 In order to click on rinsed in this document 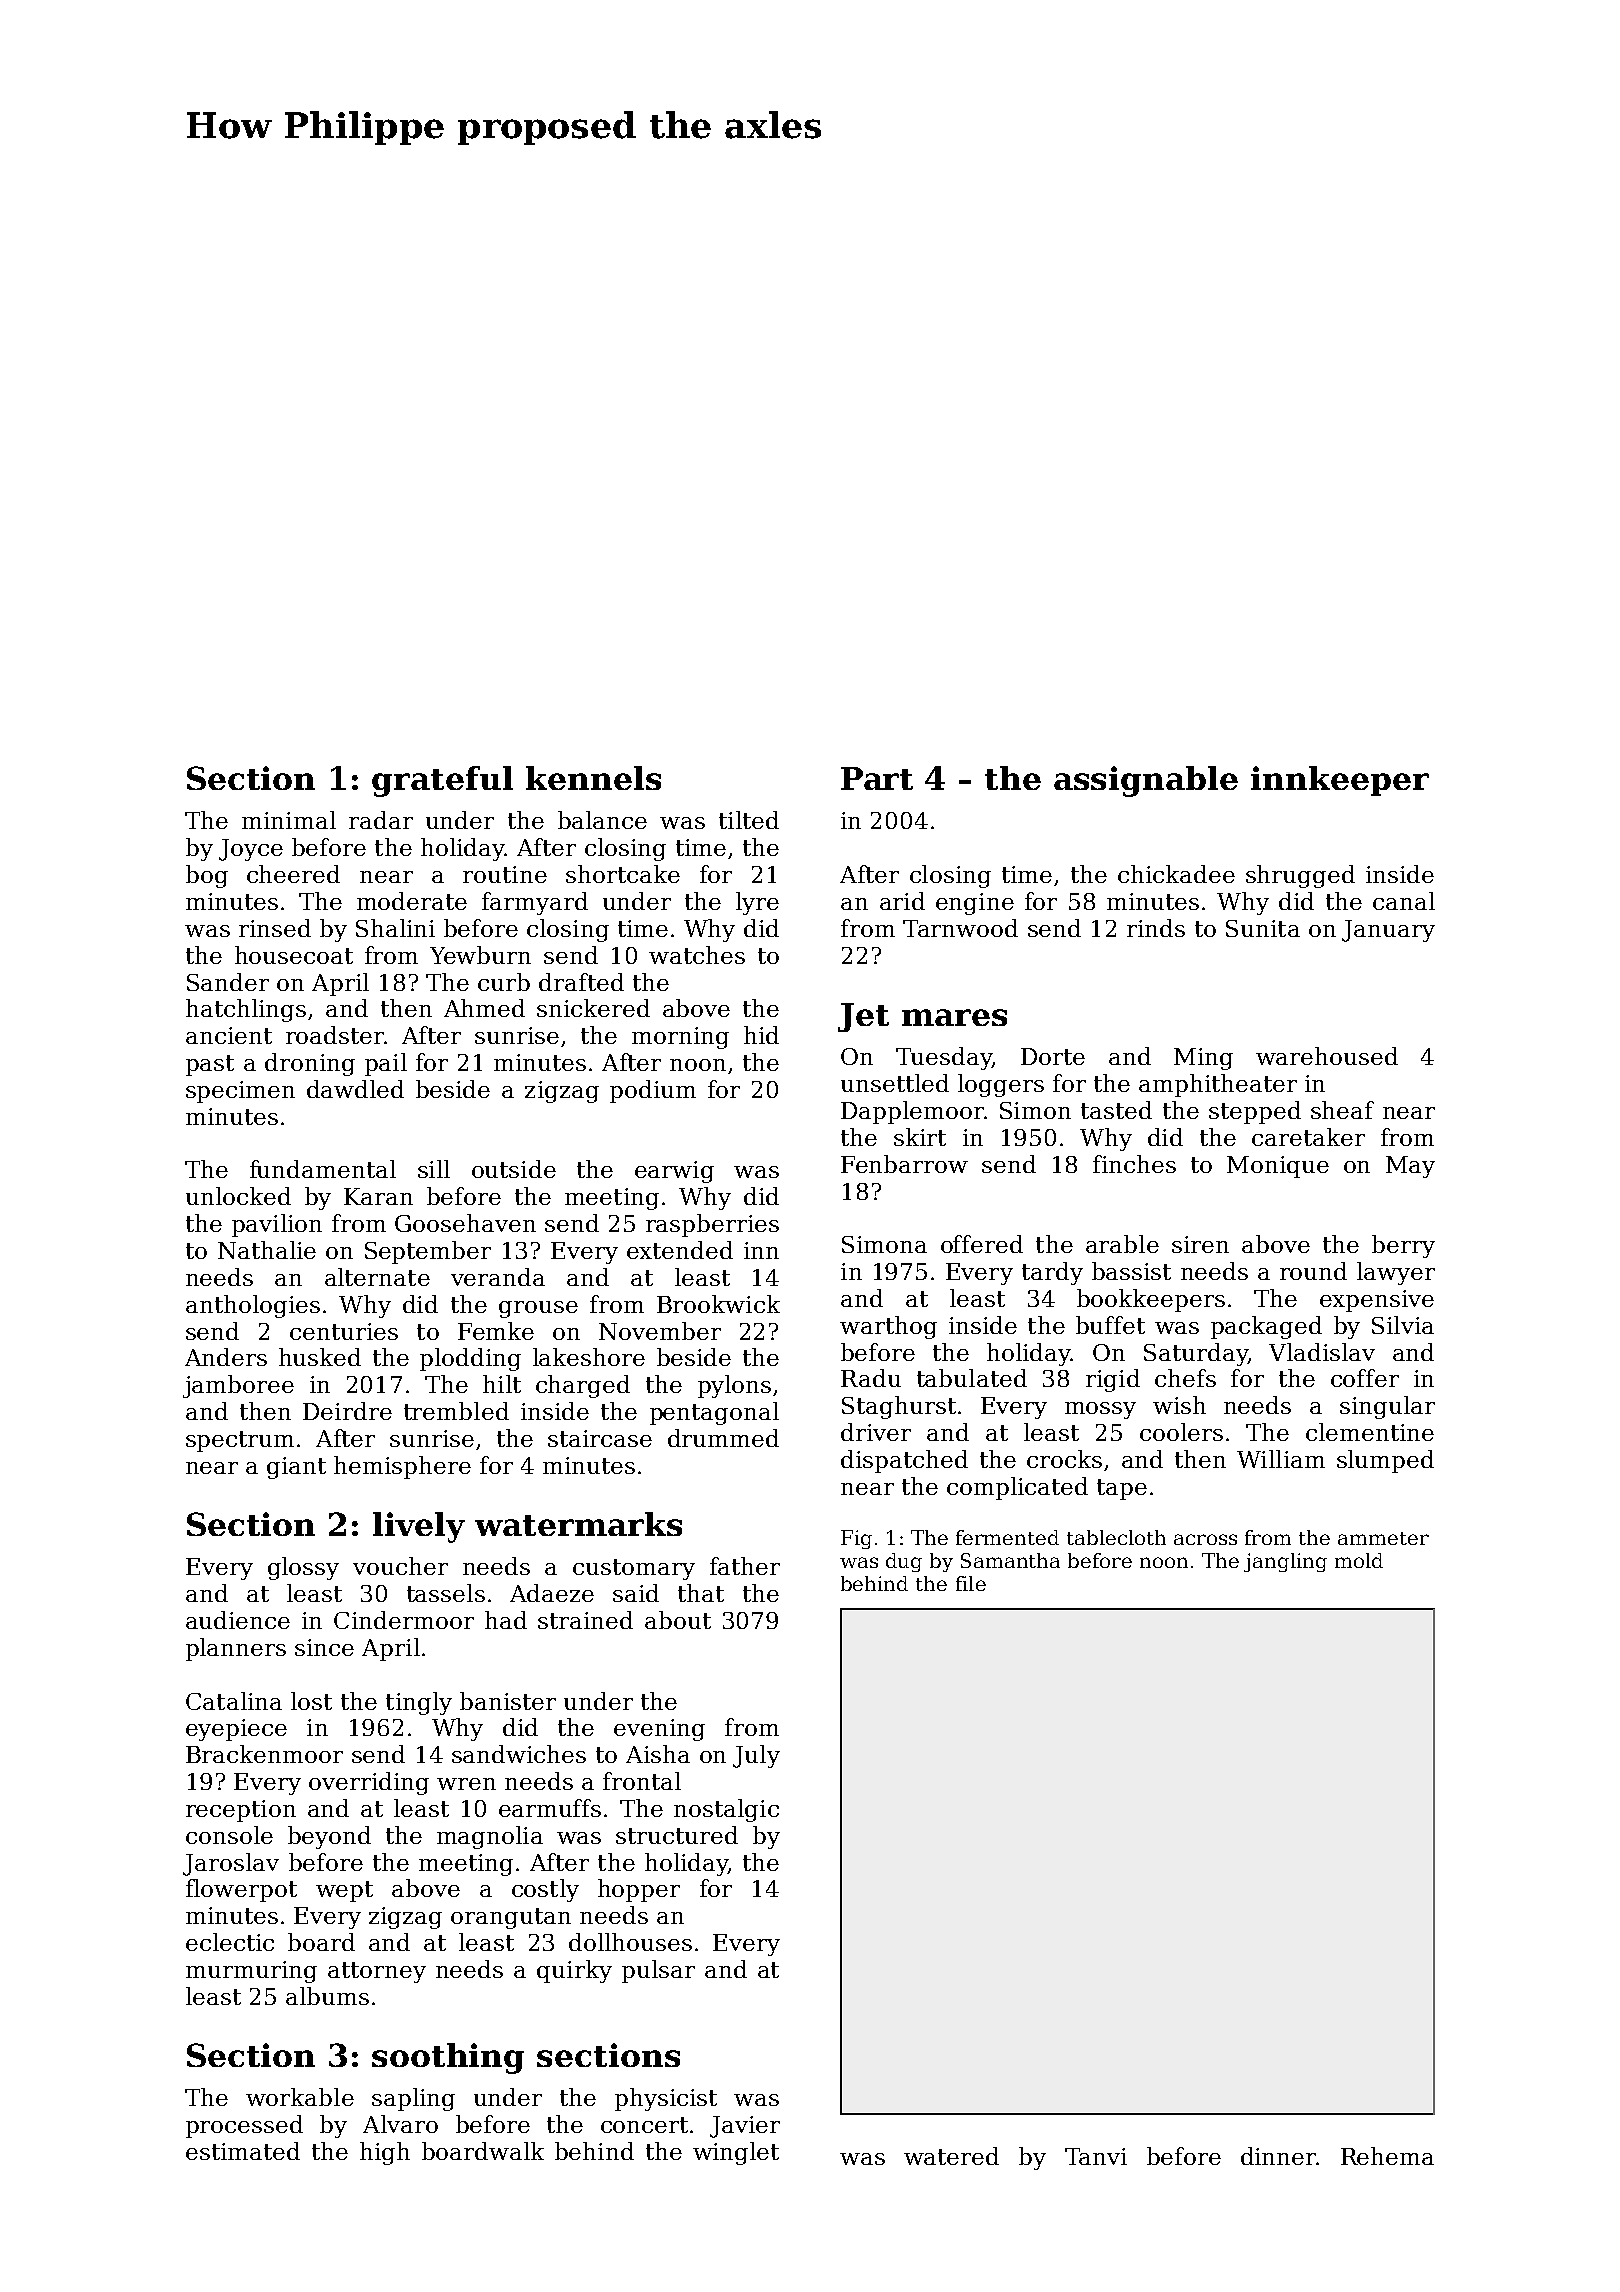, I will do `click(275, 928)`.
